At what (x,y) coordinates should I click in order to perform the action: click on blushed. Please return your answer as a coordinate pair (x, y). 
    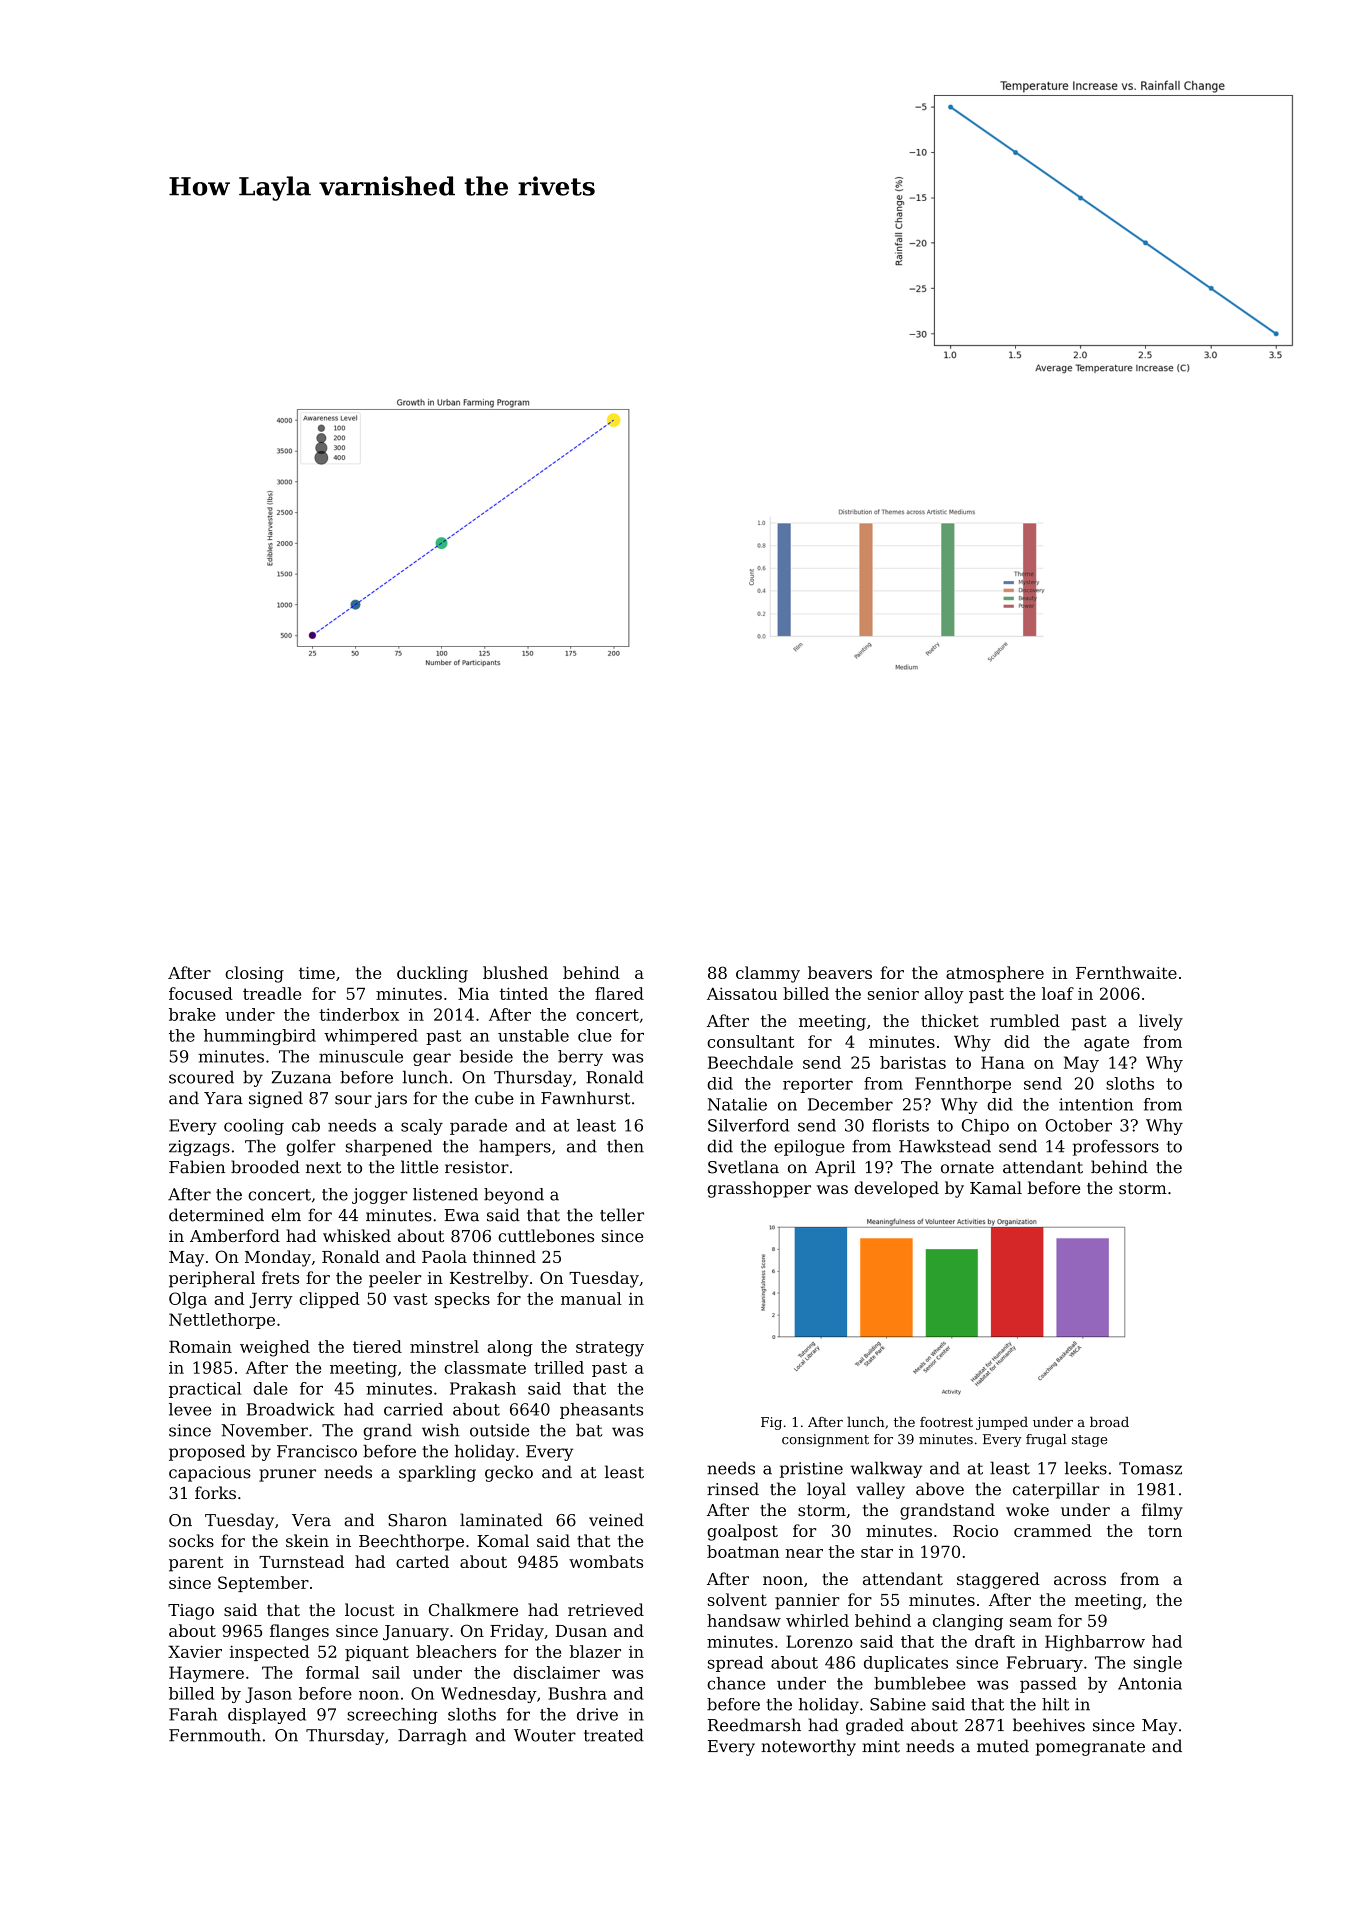
    Looking at the image, I should click on (515, 972).
